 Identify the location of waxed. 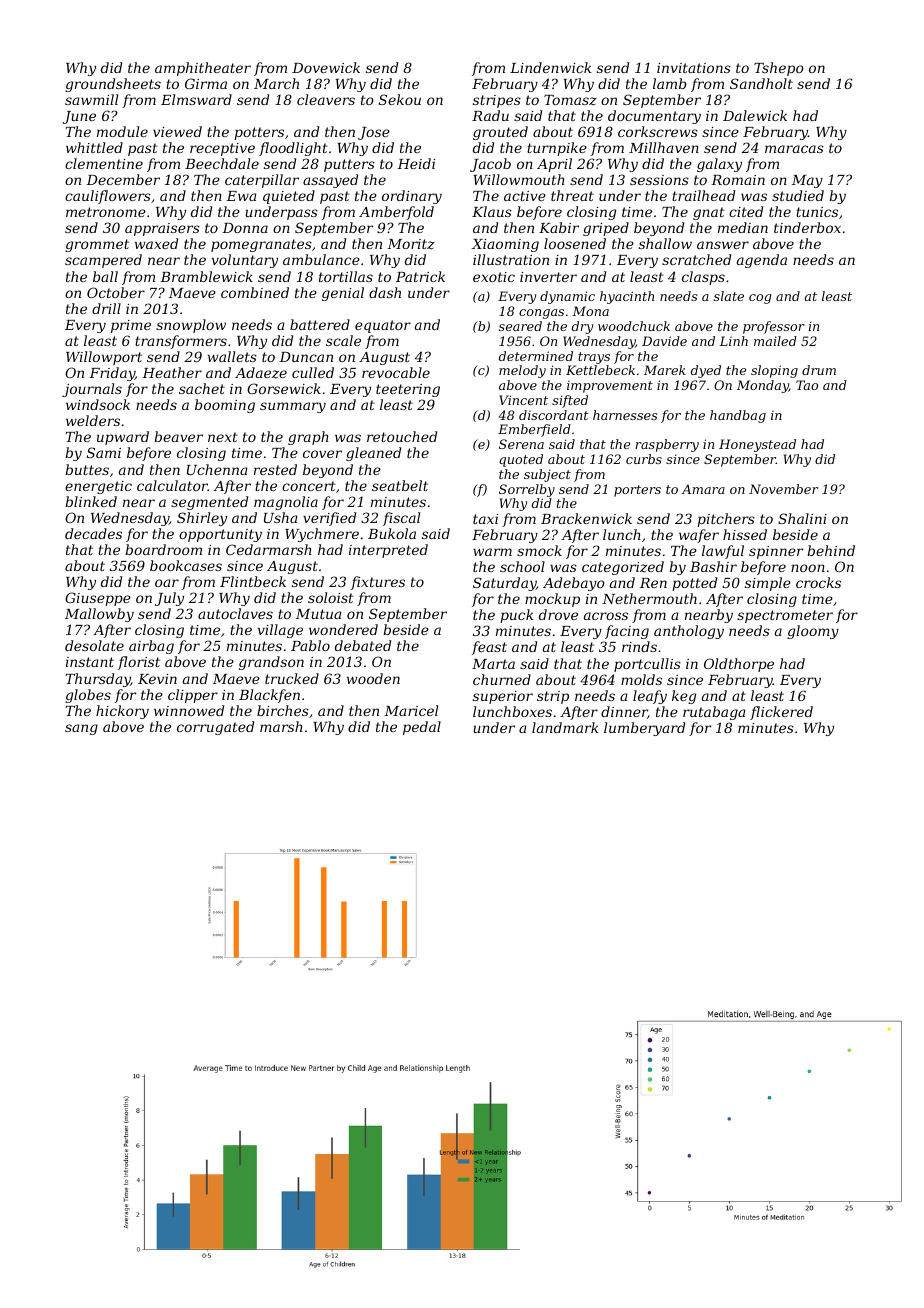
(156, 243).
